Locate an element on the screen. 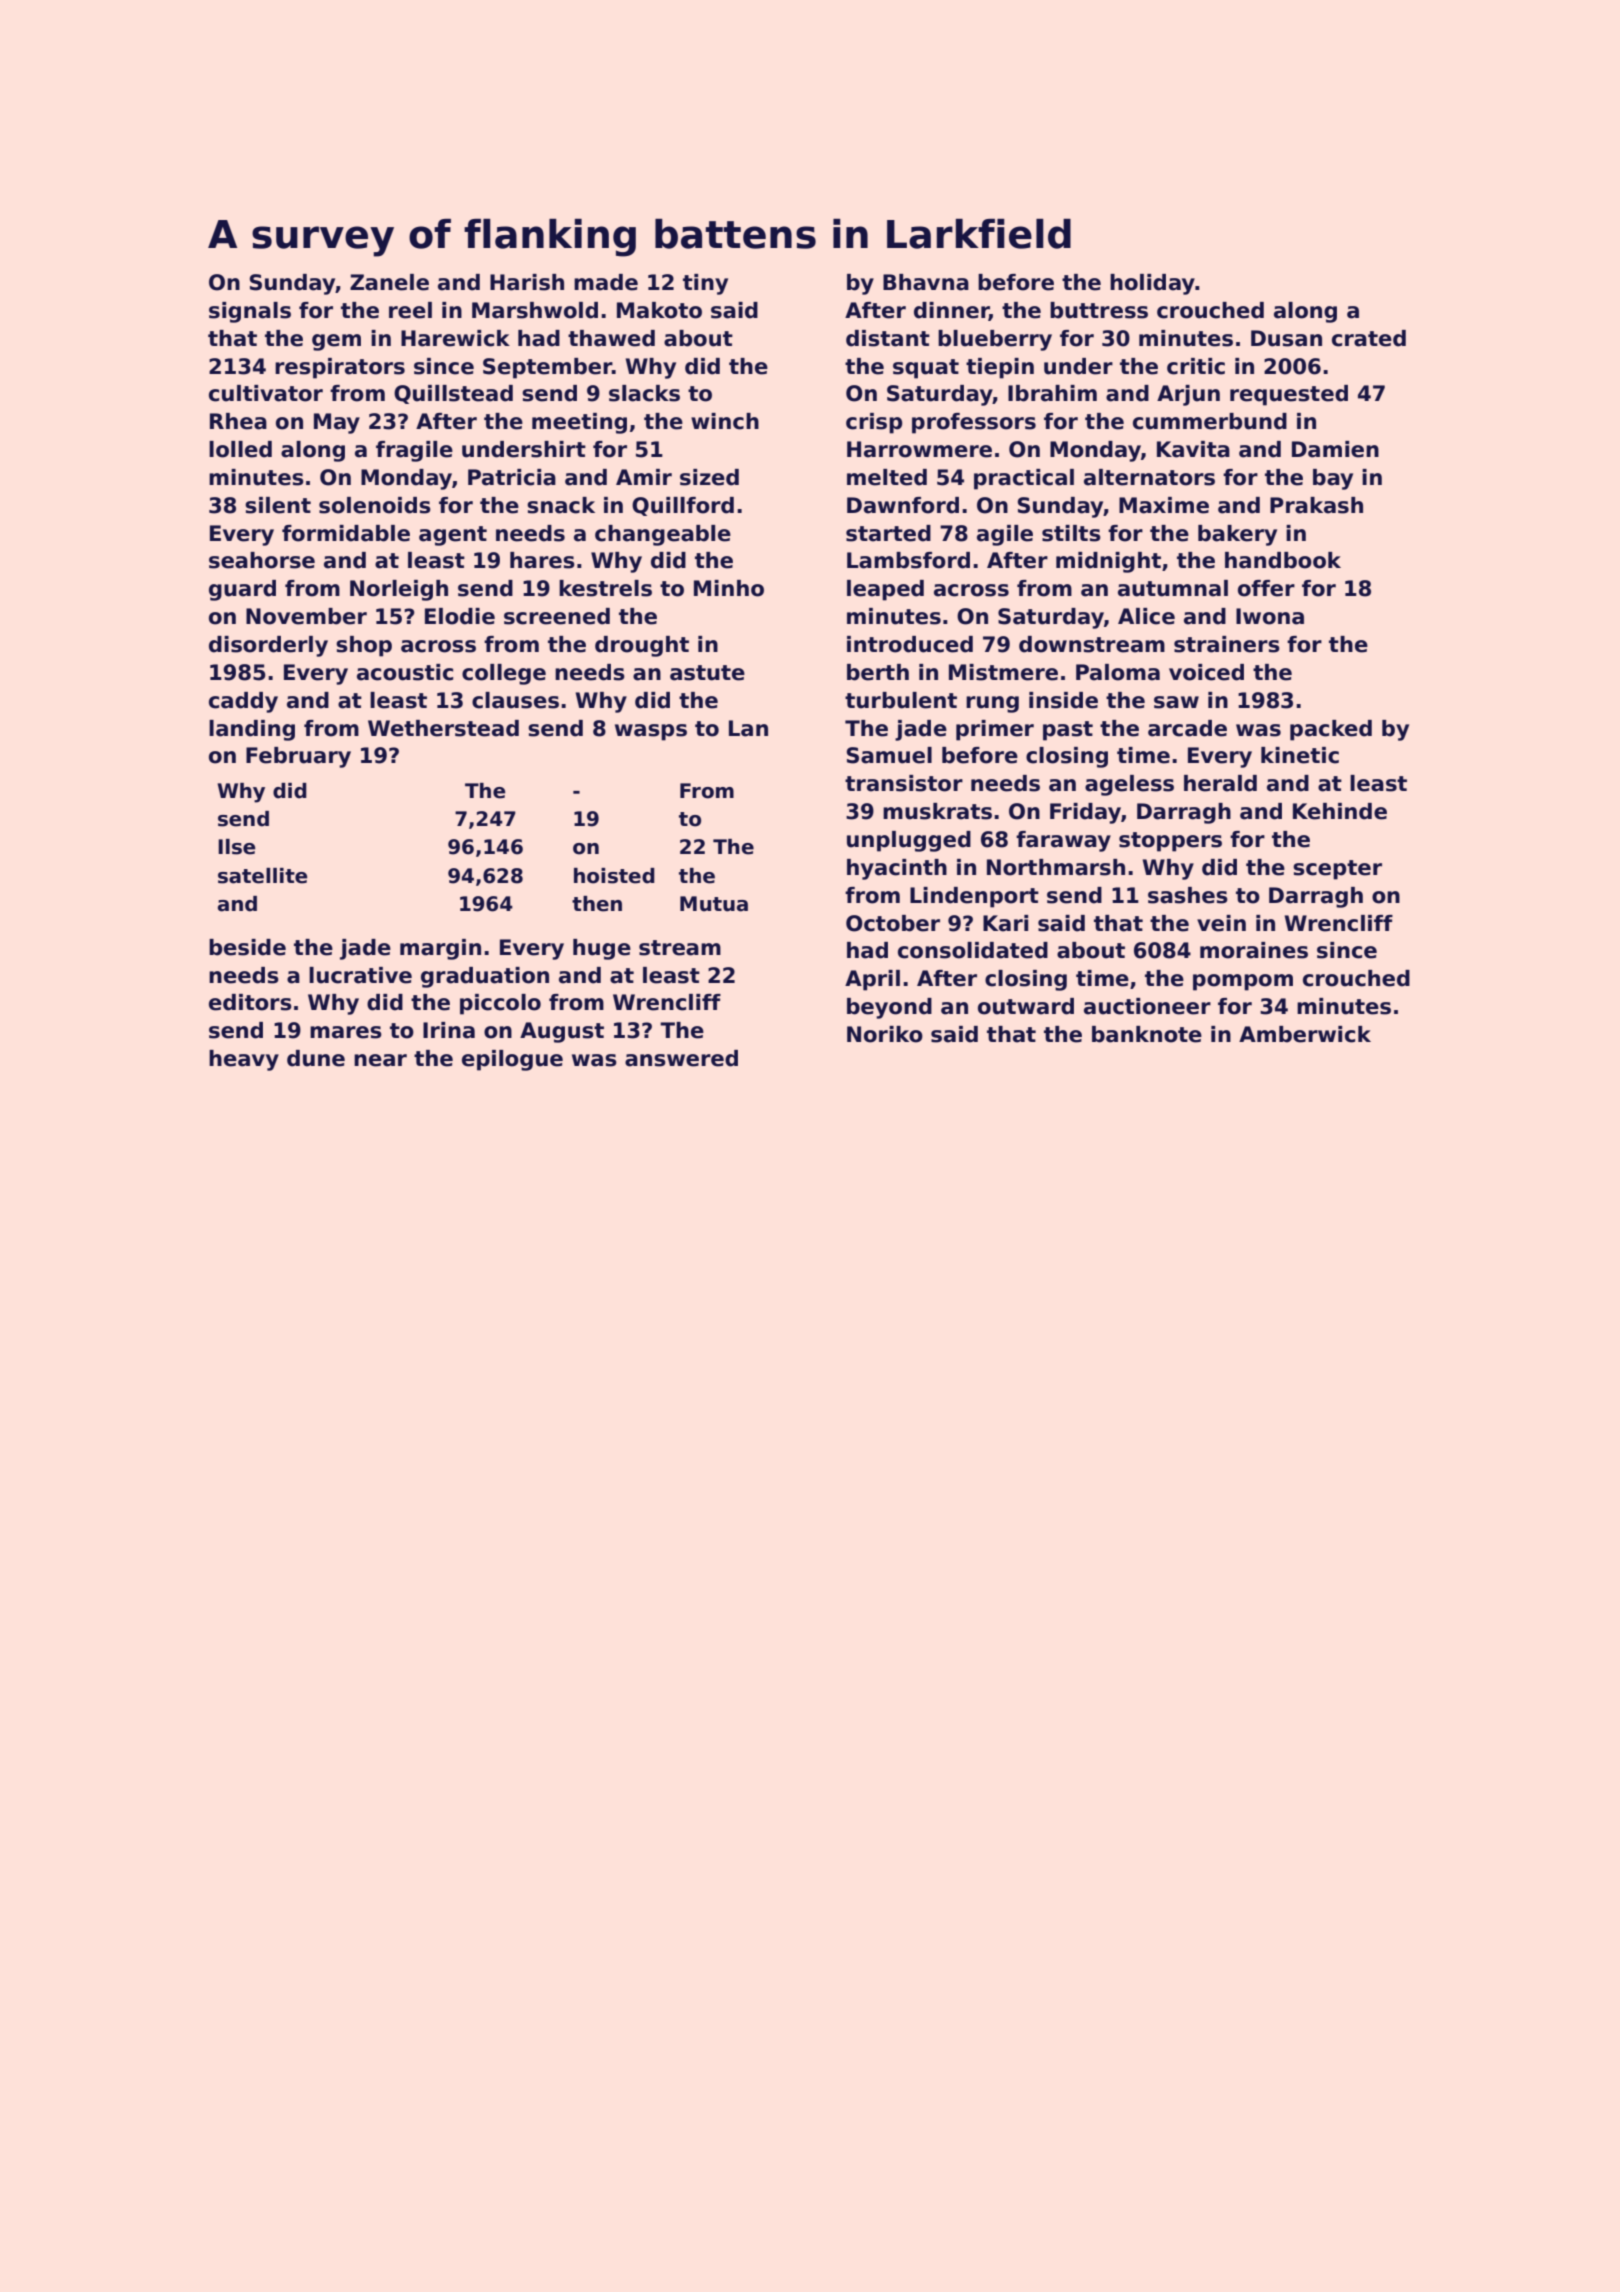  heavy is located at coordinates (244, 1060).
